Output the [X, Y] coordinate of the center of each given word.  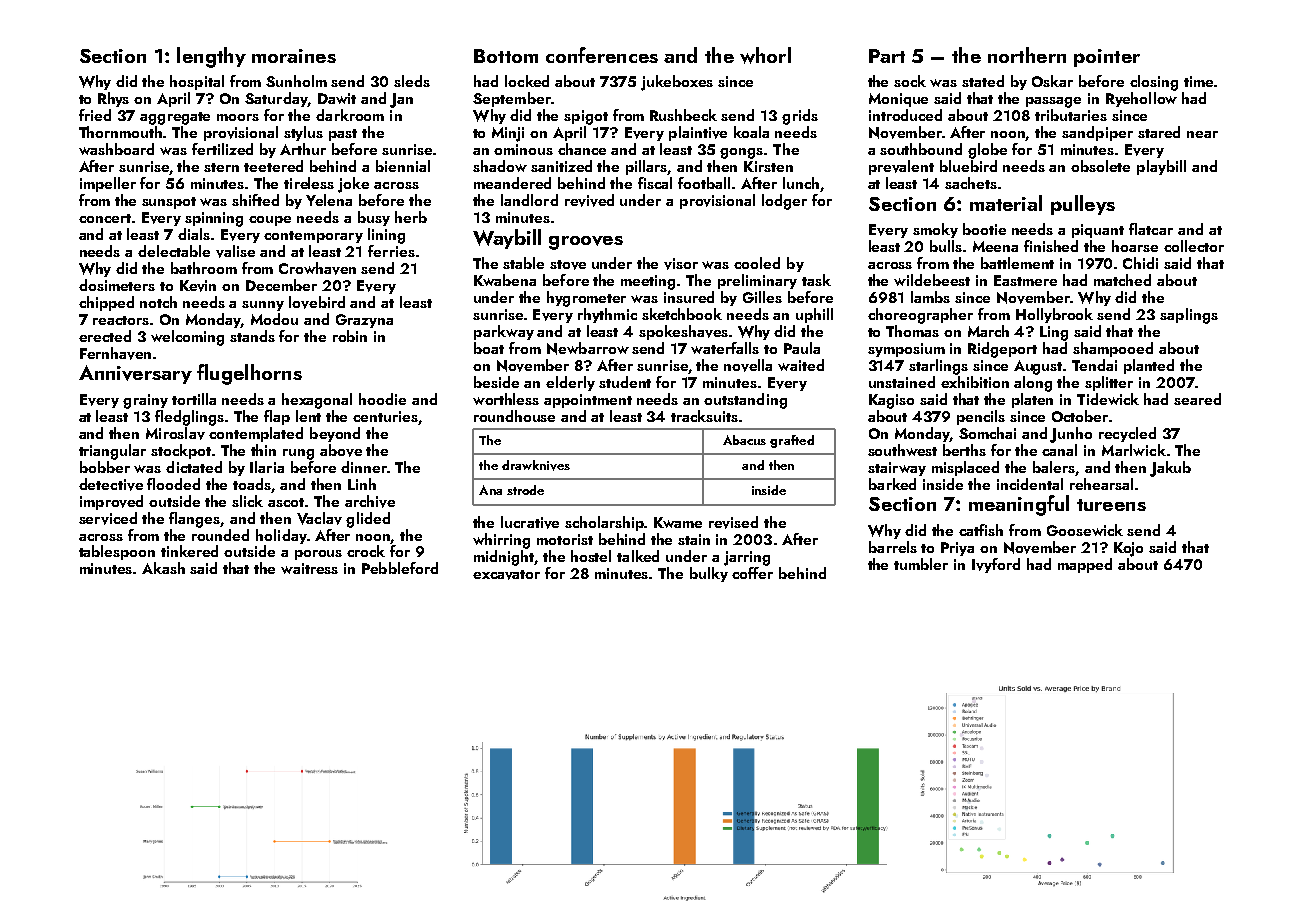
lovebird [317, 302]
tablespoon [117, 552]
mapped [1085, 565]
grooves [586, 243]
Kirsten [768, 166]
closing [1154, 83]
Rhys [113, 99]
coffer [752, 573]
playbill [1161, 167]
